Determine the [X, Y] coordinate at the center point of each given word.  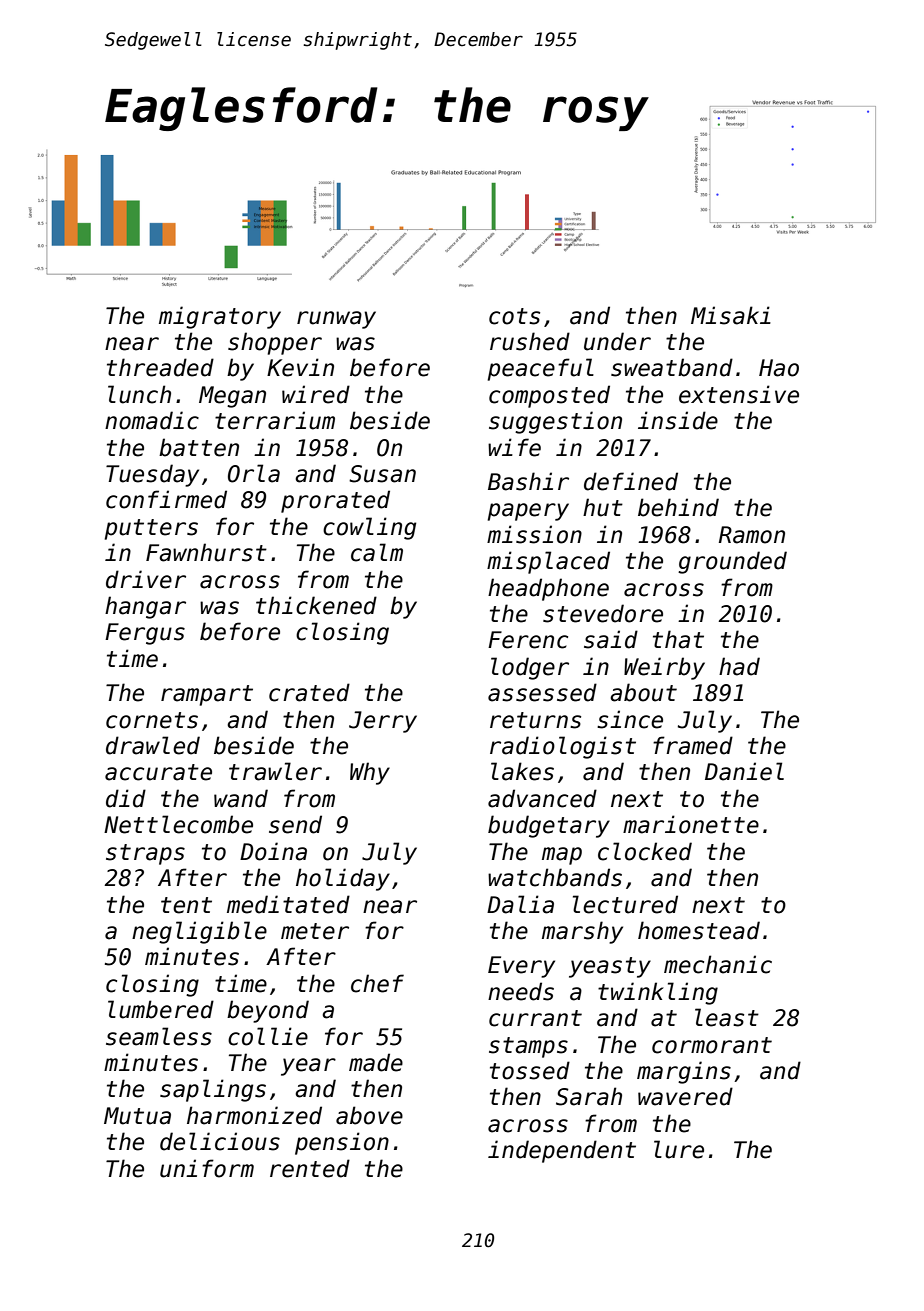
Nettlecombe [178, 824]
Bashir [528, 481]
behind [678, 507]
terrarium [275, 420]
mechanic [718, 964]
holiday [343, 879]
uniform [207, 1168]
